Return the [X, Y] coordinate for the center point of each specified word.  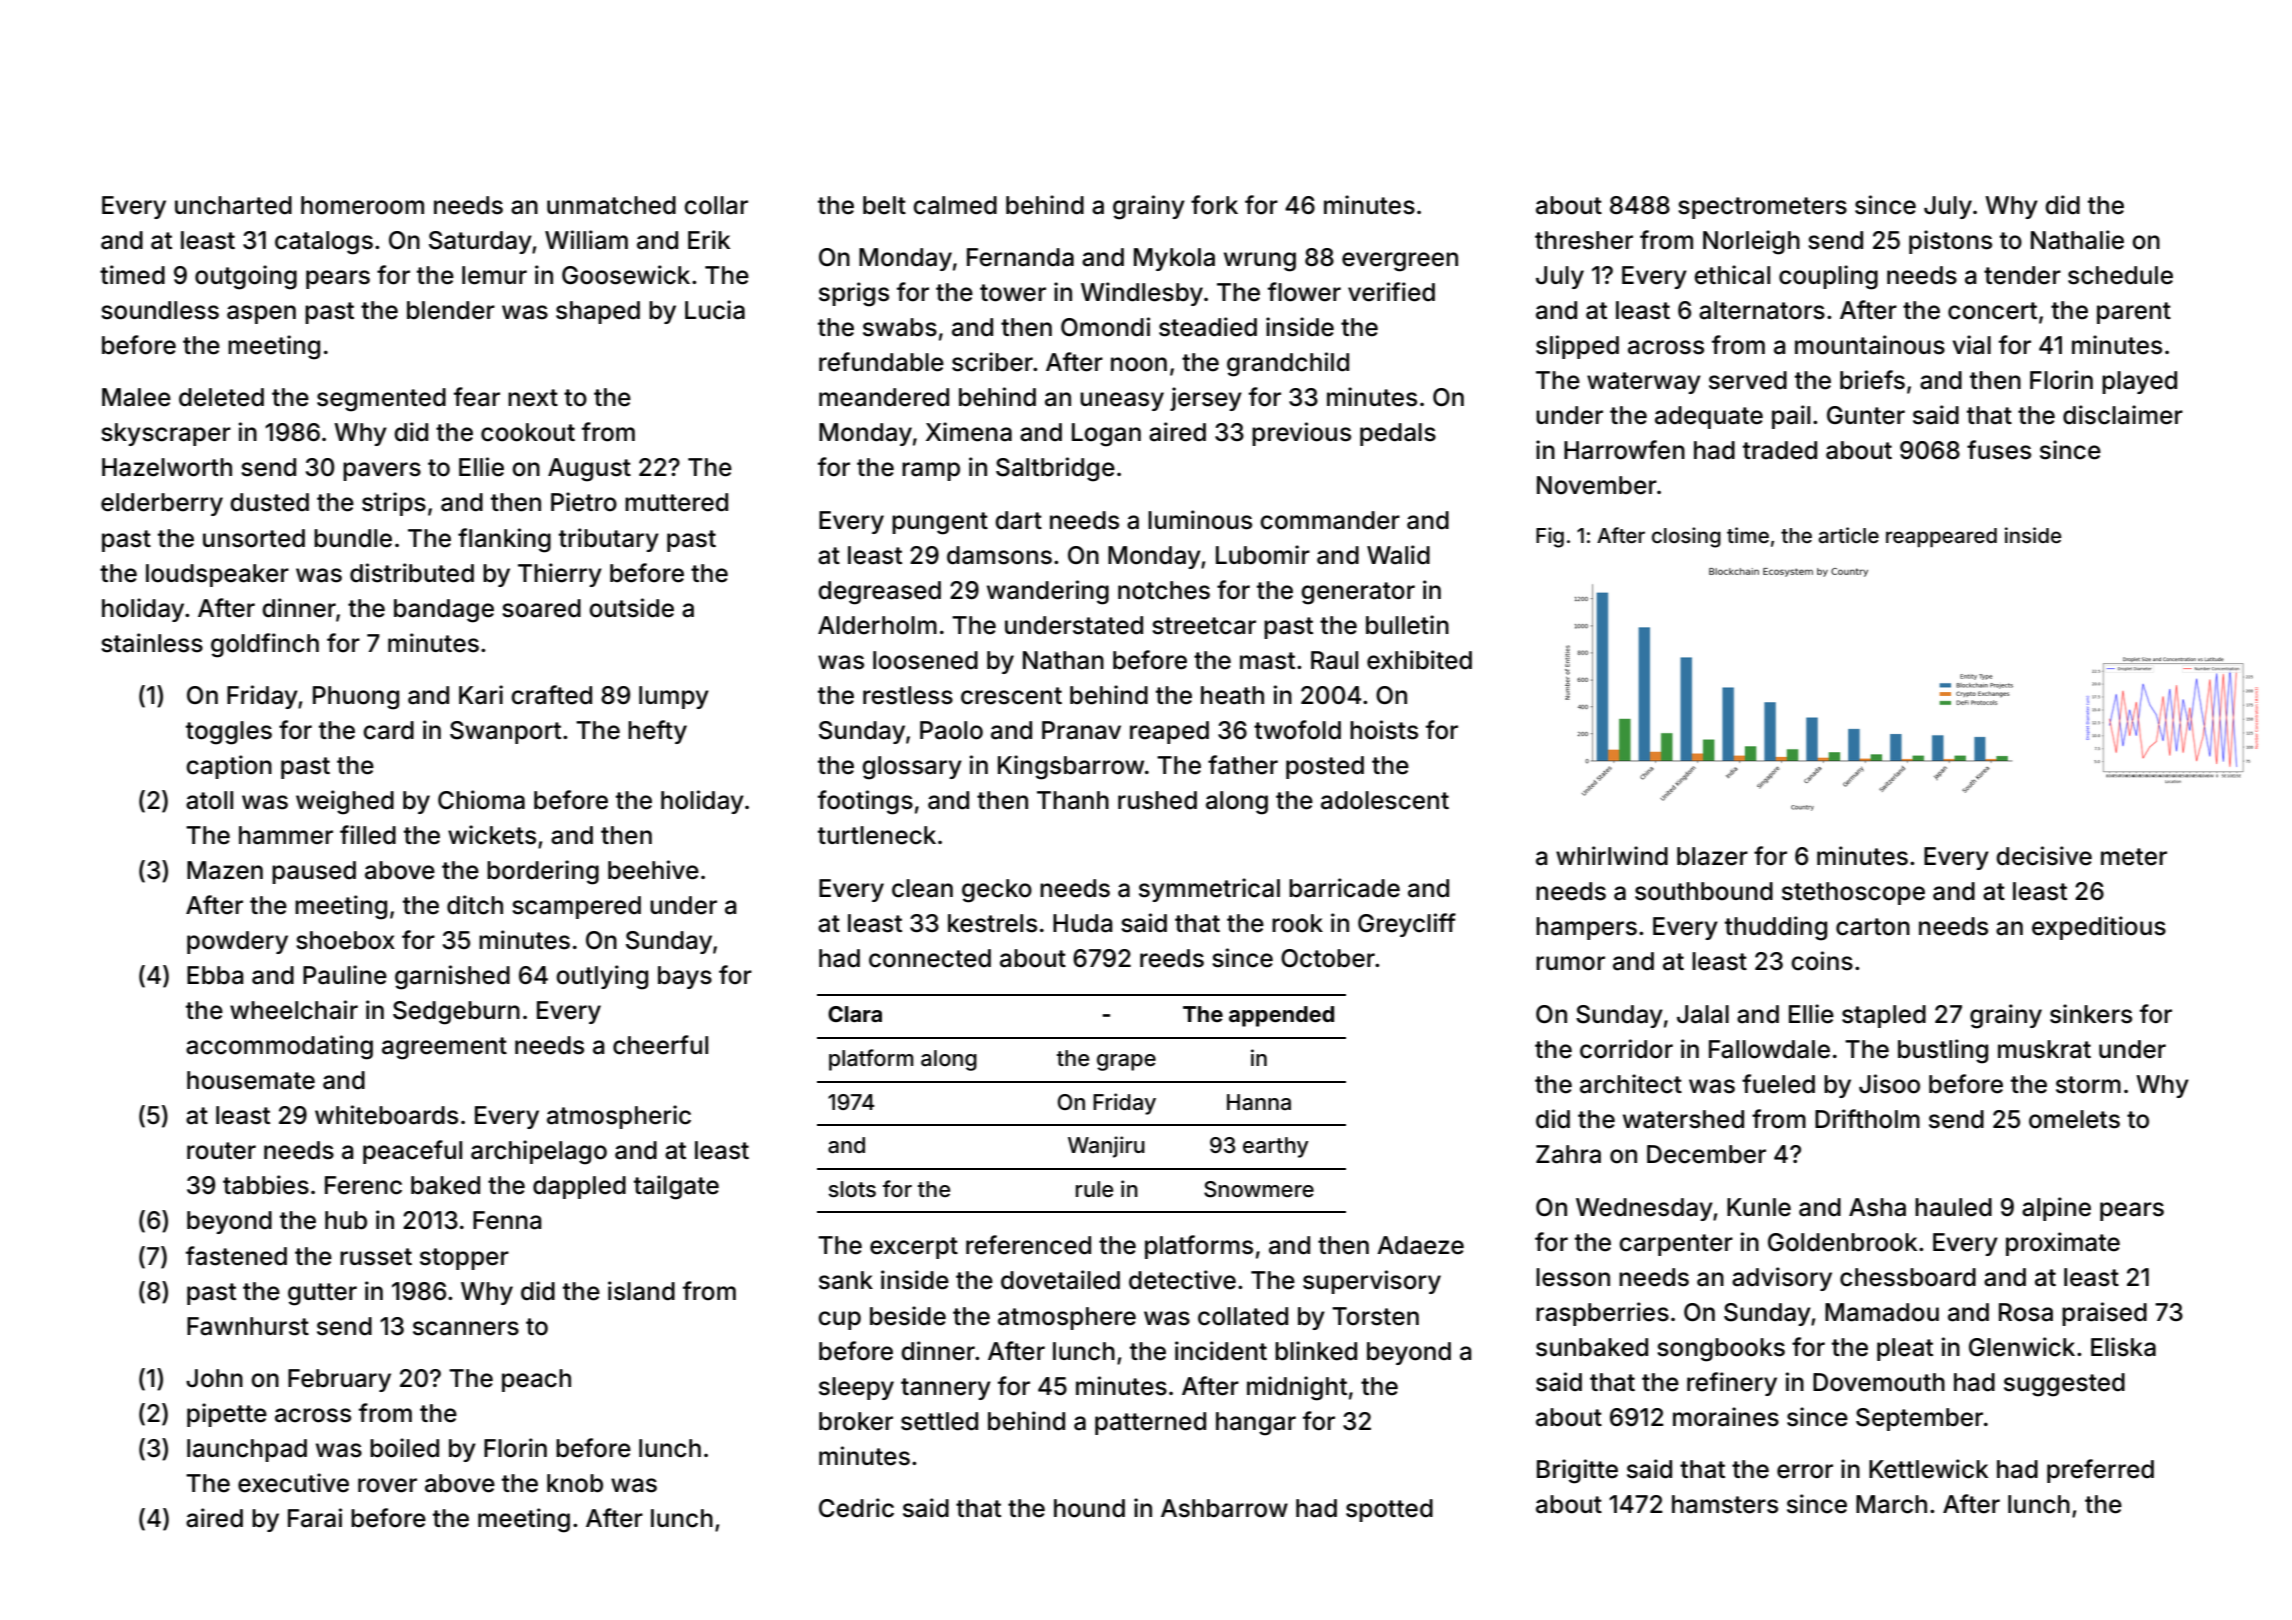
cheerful [660, 1045]
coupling [1828, 277]
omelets [2074, 1119]
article [1849, 535]
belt [884, 205]
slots [852, 1189]
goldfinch [265, 645]
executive [293, 1483]
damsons [999, 555]
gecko [997, 891]
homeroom [362, 205]
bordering [543, 872]
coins [1822, 961]
